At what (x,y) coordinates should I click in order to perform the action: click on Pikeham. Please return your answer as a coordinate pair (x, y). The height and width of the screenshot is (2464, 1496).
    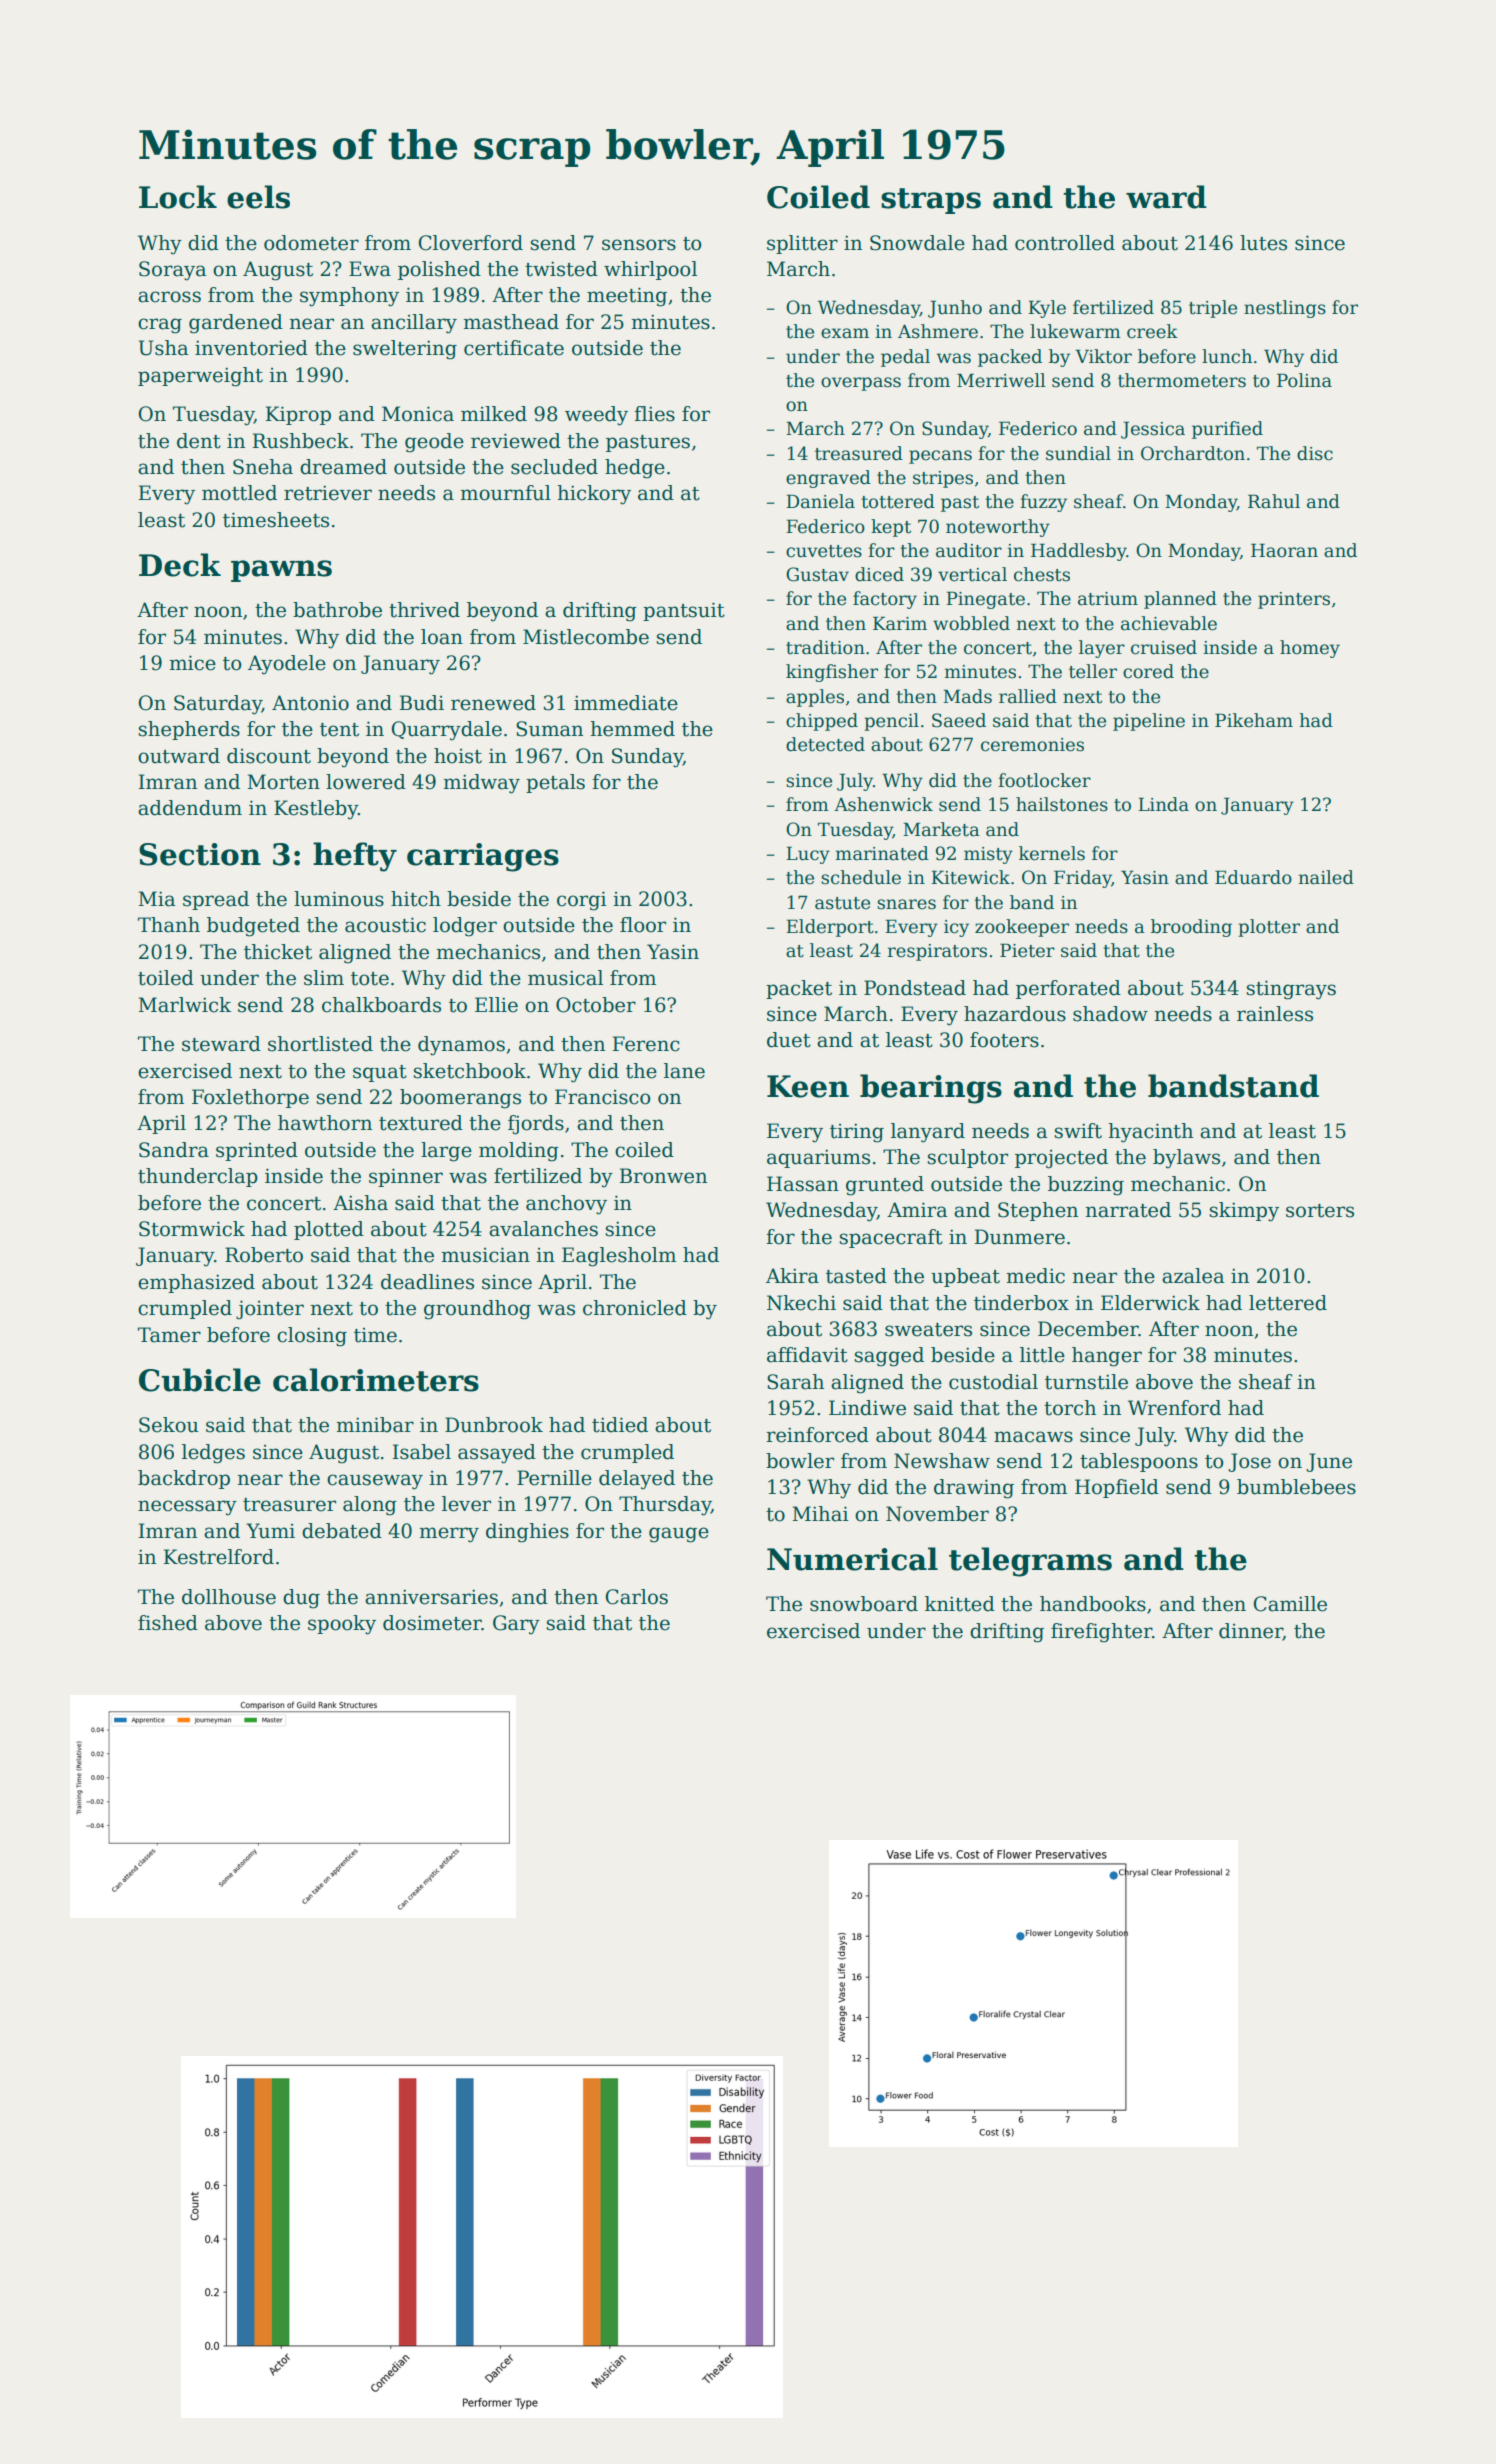
    Looking at the image, I should click on (1254, 720).
